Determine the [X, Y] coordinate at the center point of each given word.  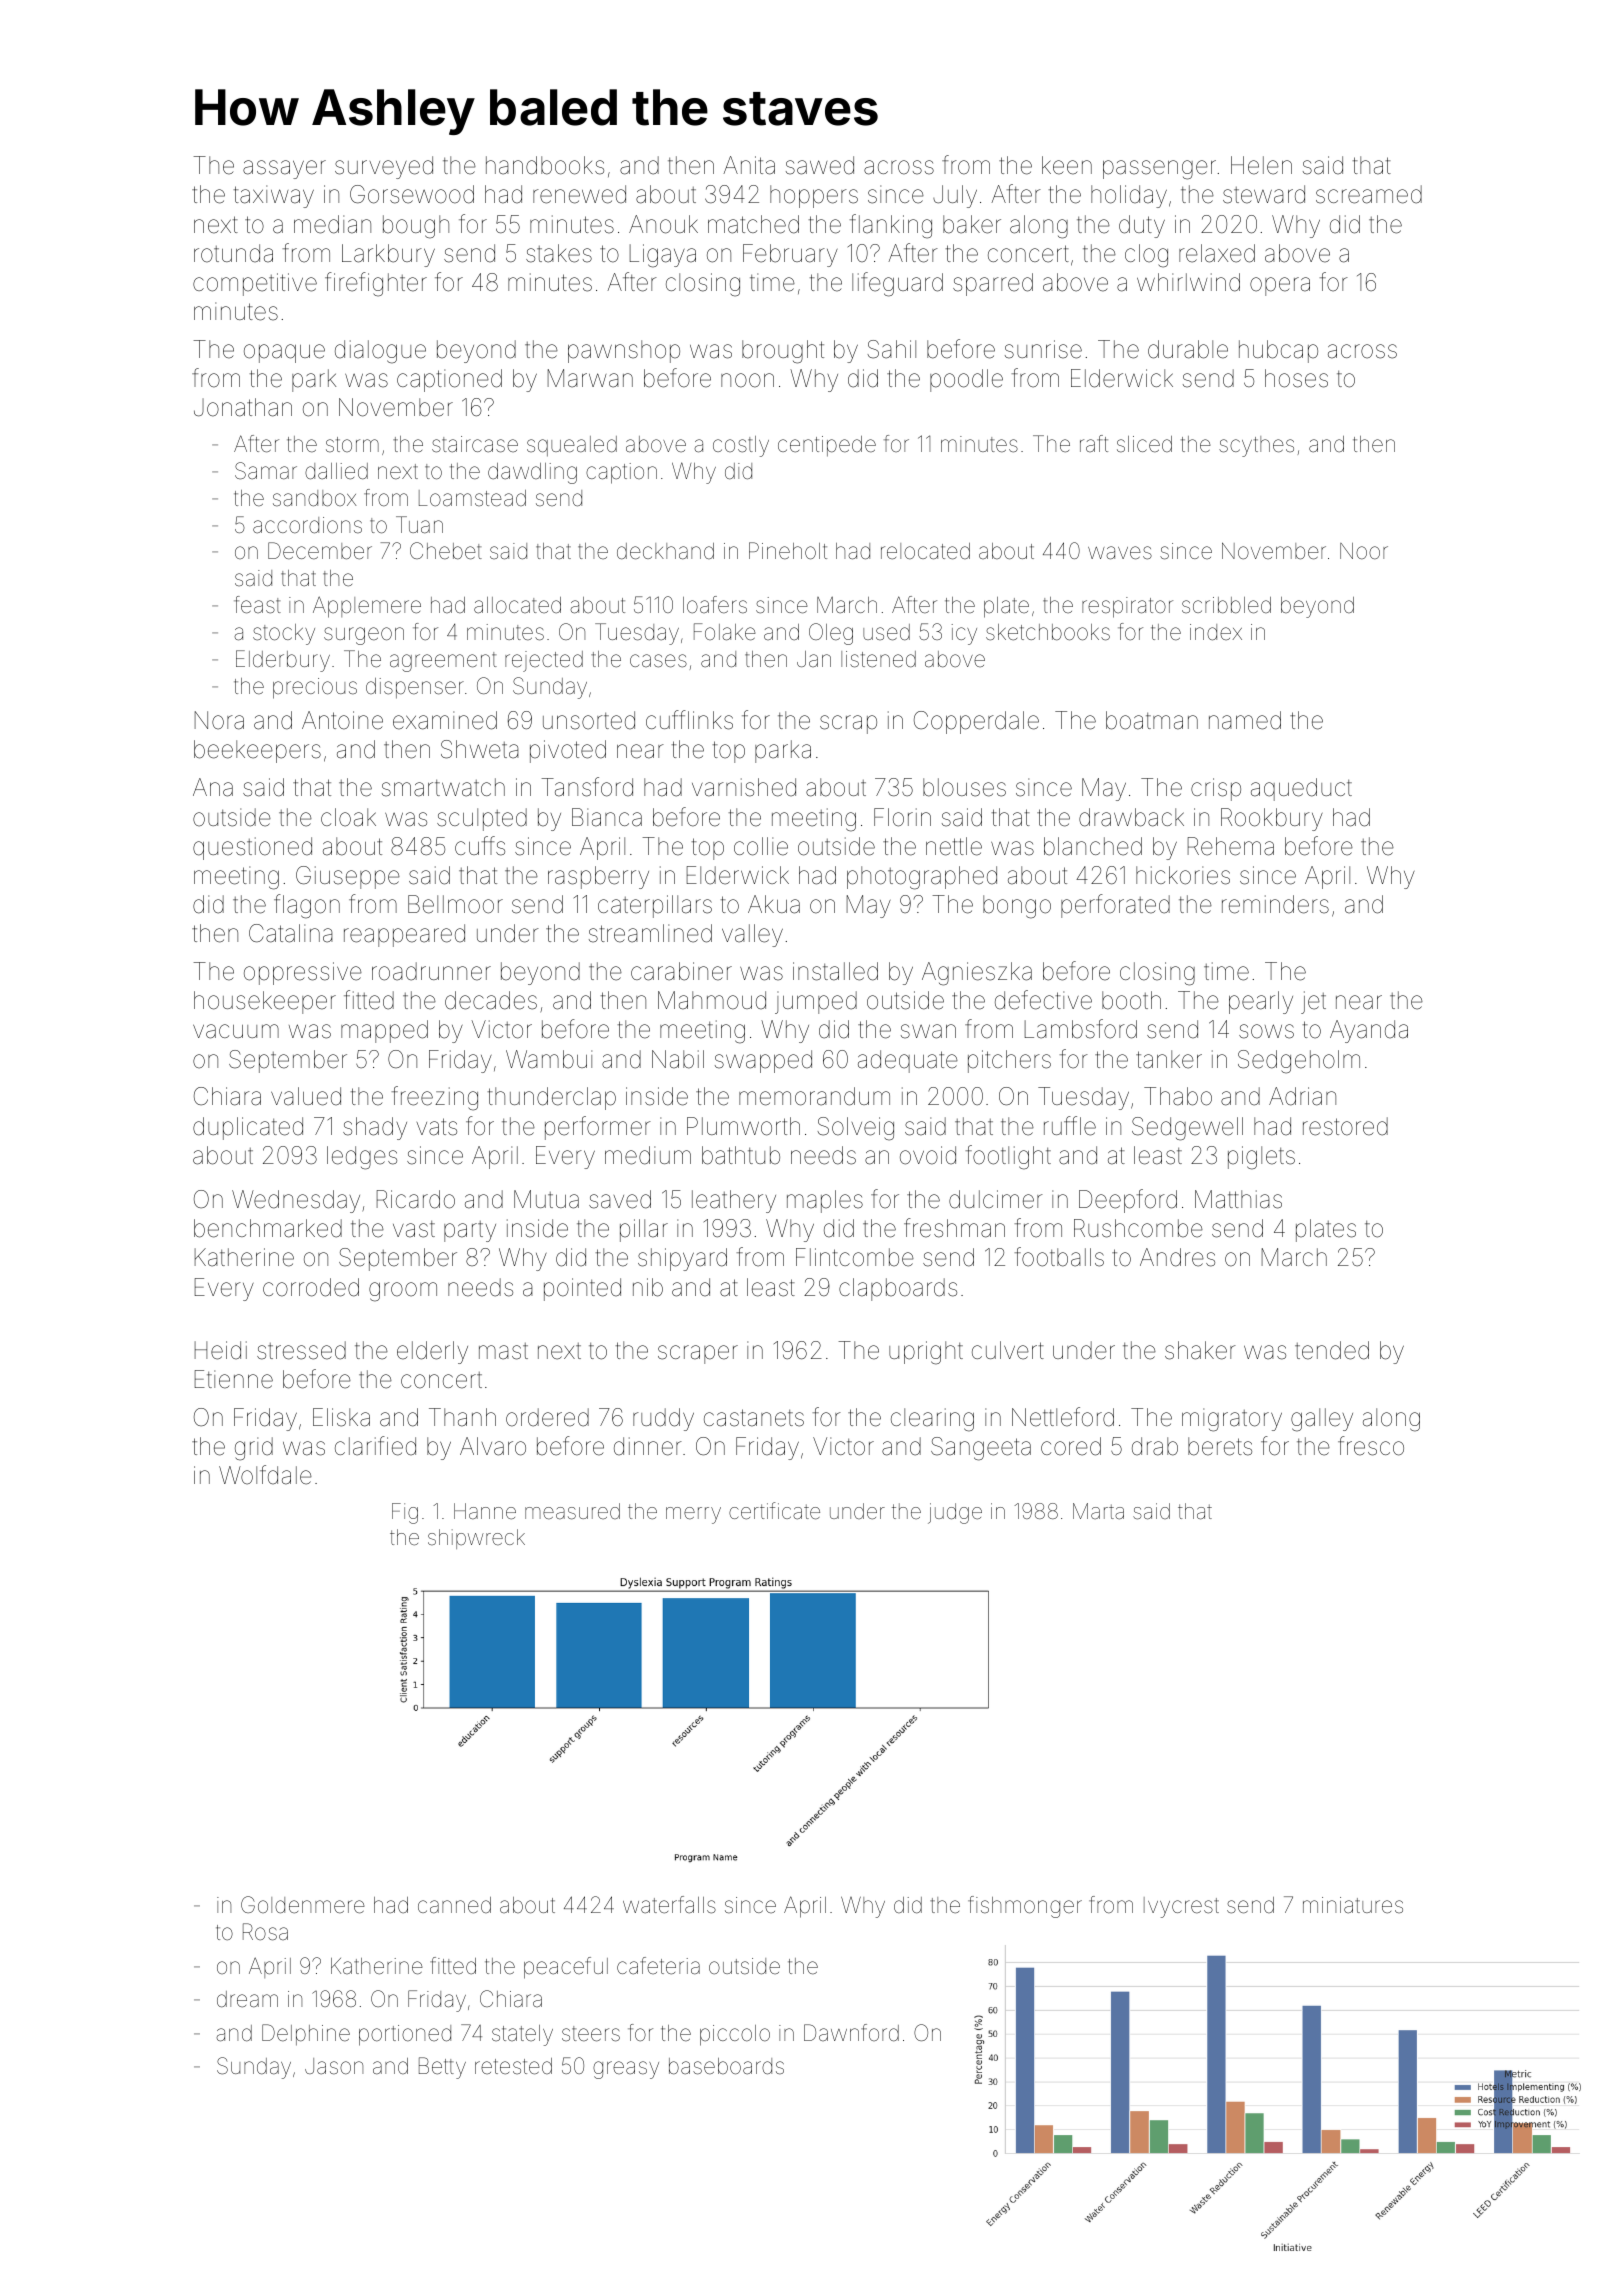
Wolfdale [265, 1475]
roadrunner [431, 971]
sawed [820, 165]
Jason [334, 2066]
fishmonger [1025, 1907]
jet [1313, 1002]
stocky [284, 634]
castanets [754, 1418]
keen [1067, 165]
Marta [1098, 1511]
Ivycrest [1181, 1907]
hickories [1183, 875]
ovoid [928, 1155]
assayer [284, 169]
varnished [744, 787]
